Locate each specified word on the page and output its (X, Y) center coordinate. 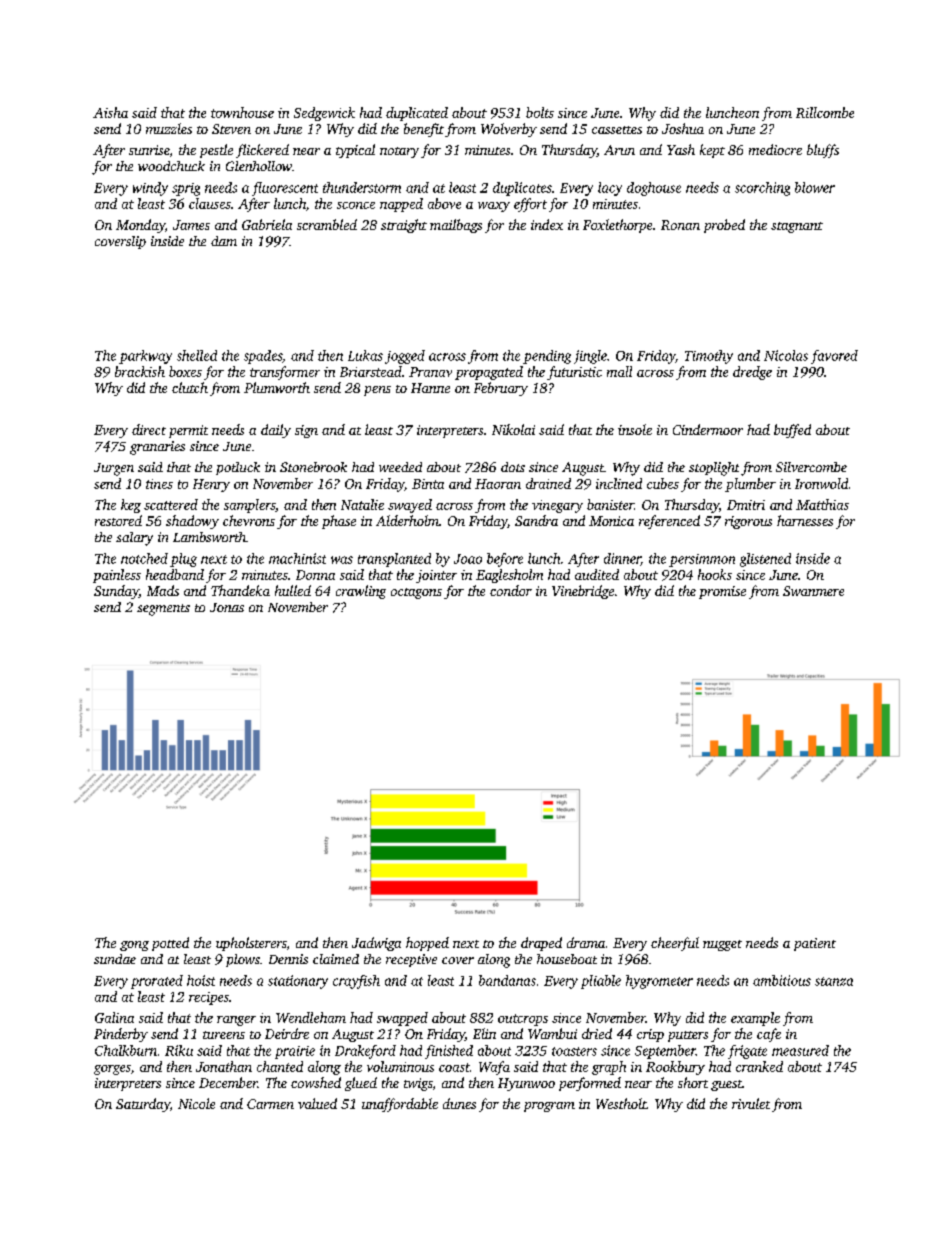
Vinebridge (583, 592)
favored (834, 357)
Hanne (430, 388)
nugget (722, 945)
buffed (792, 431)
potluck (238, 468)
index (547, 224)
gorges (112, 1070)
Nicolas (786, 355)
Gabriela (267, 224)
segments (163, 610)
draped (541, 944)
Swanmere (813, 591)
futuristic (574, 373)
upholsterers (251, 944)
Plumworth (277, 387)
